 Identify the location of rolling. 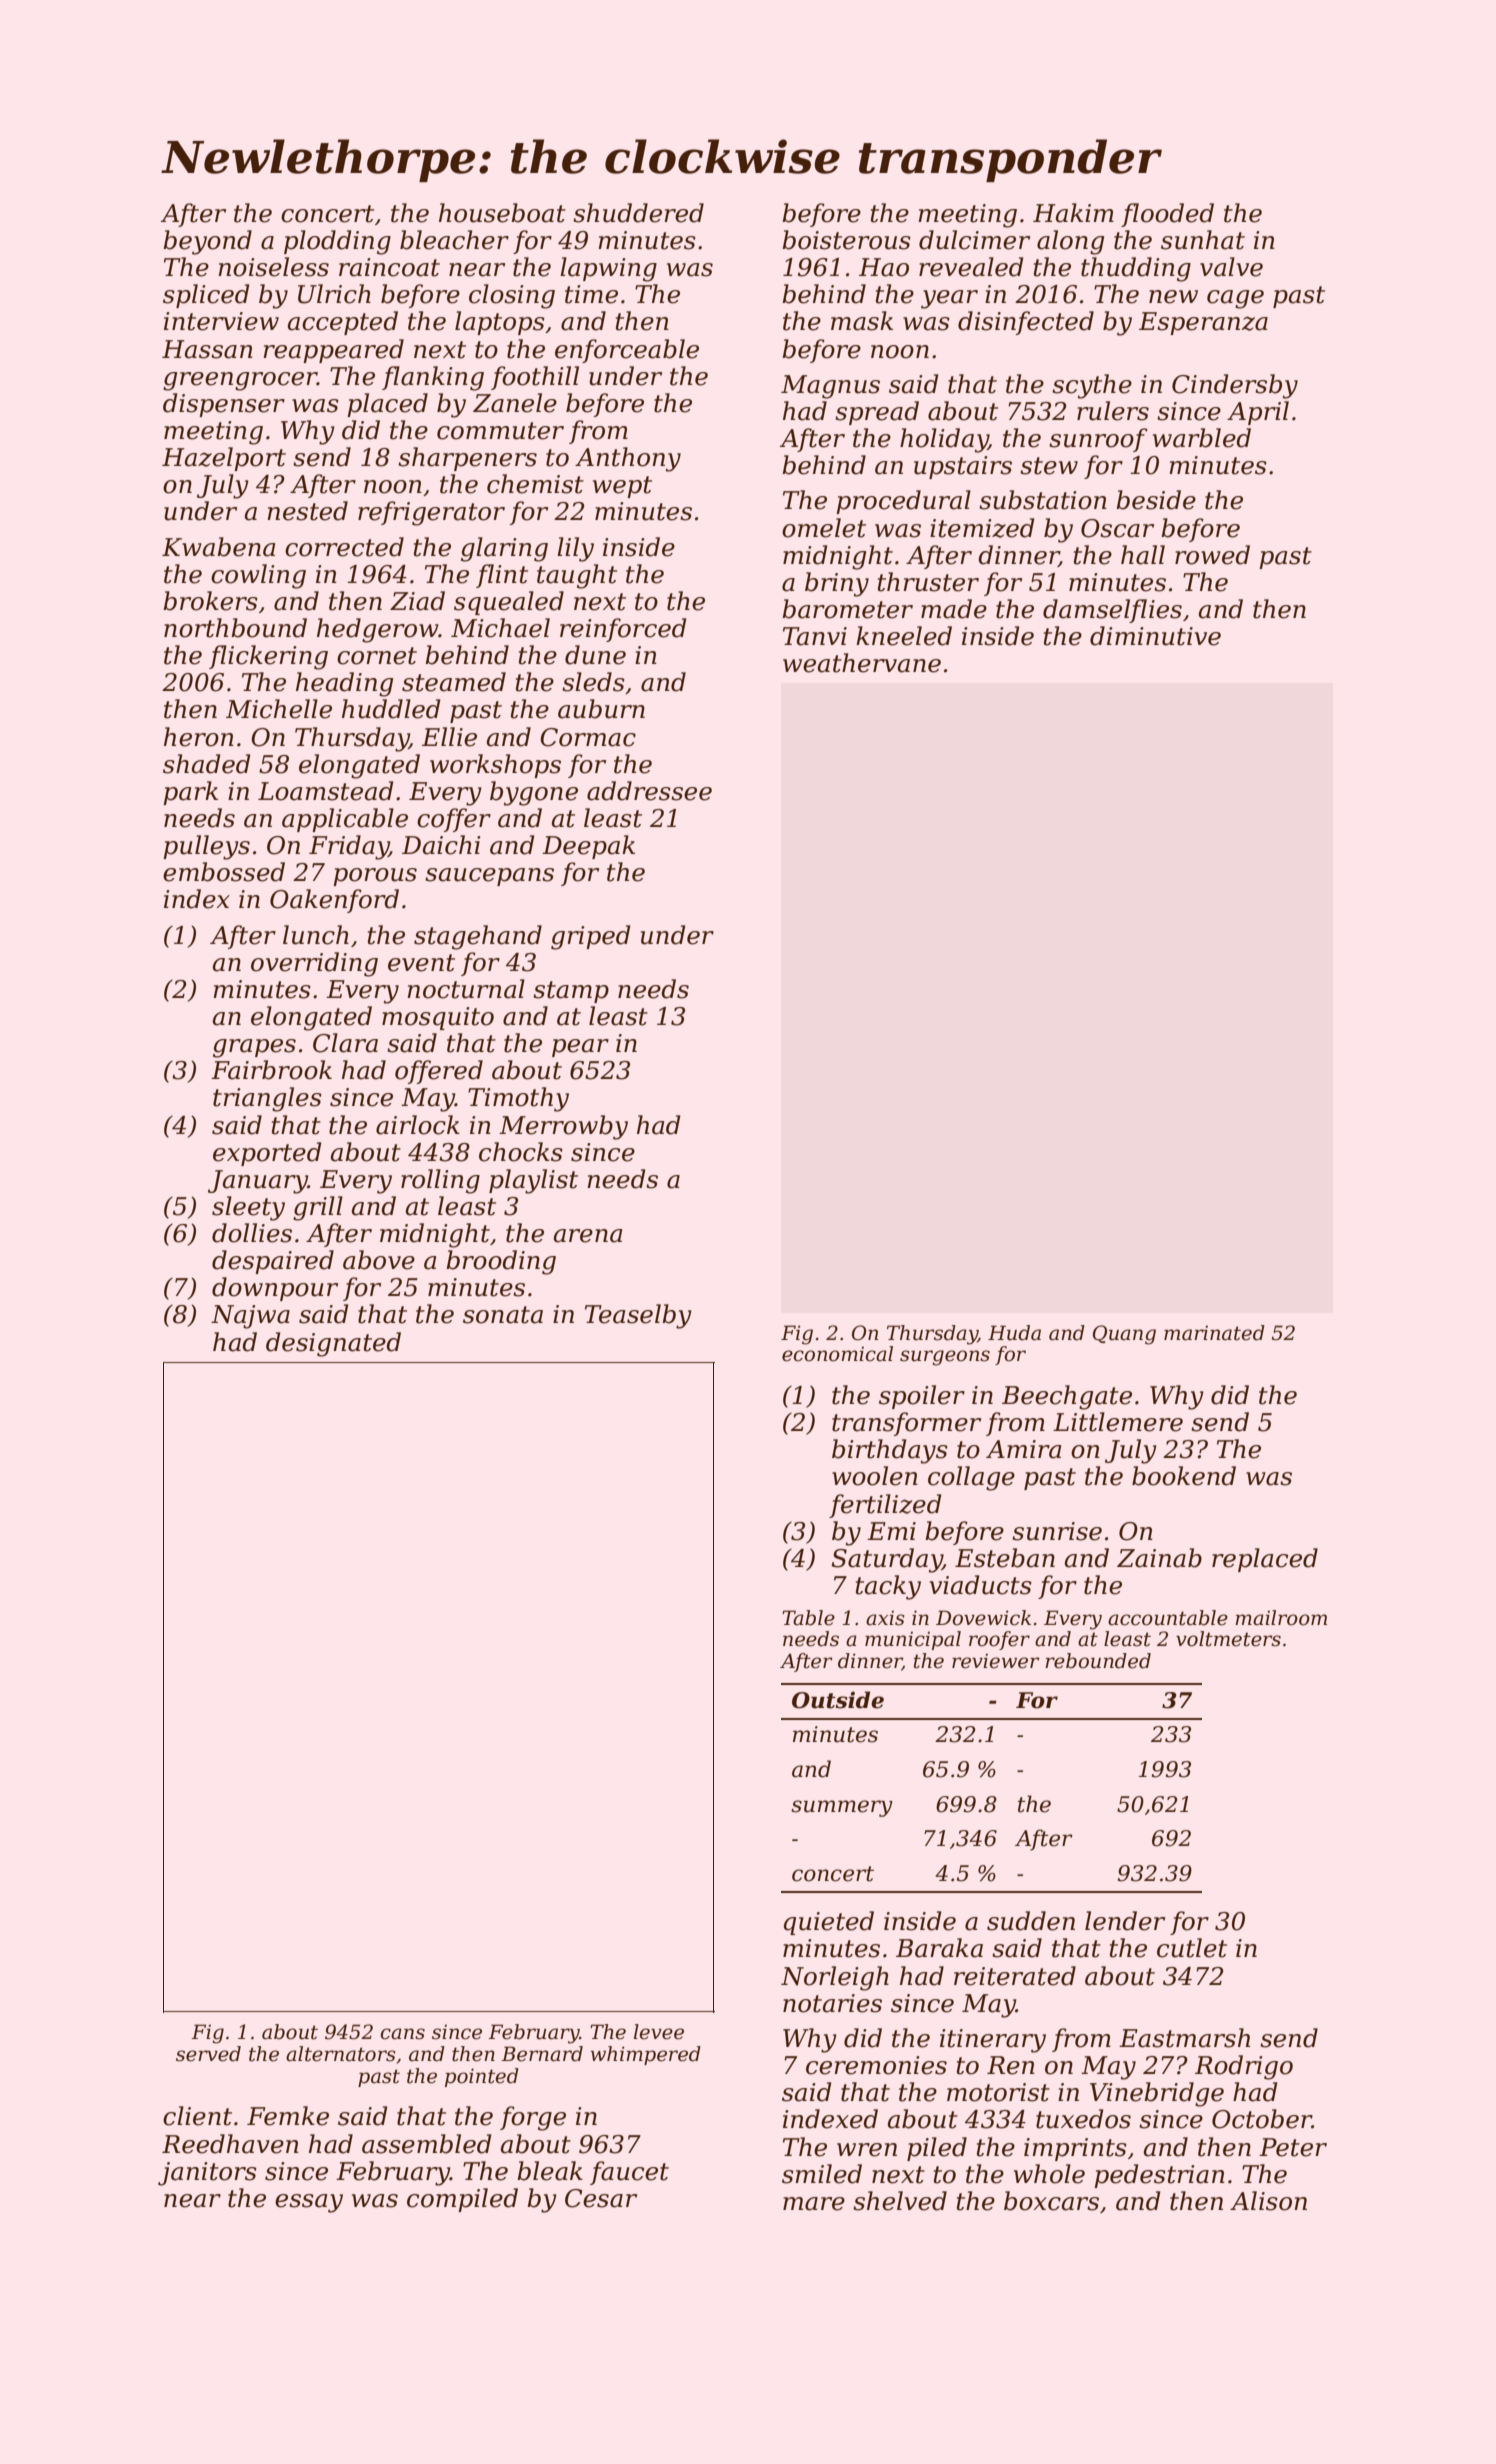
(440, 1181).
